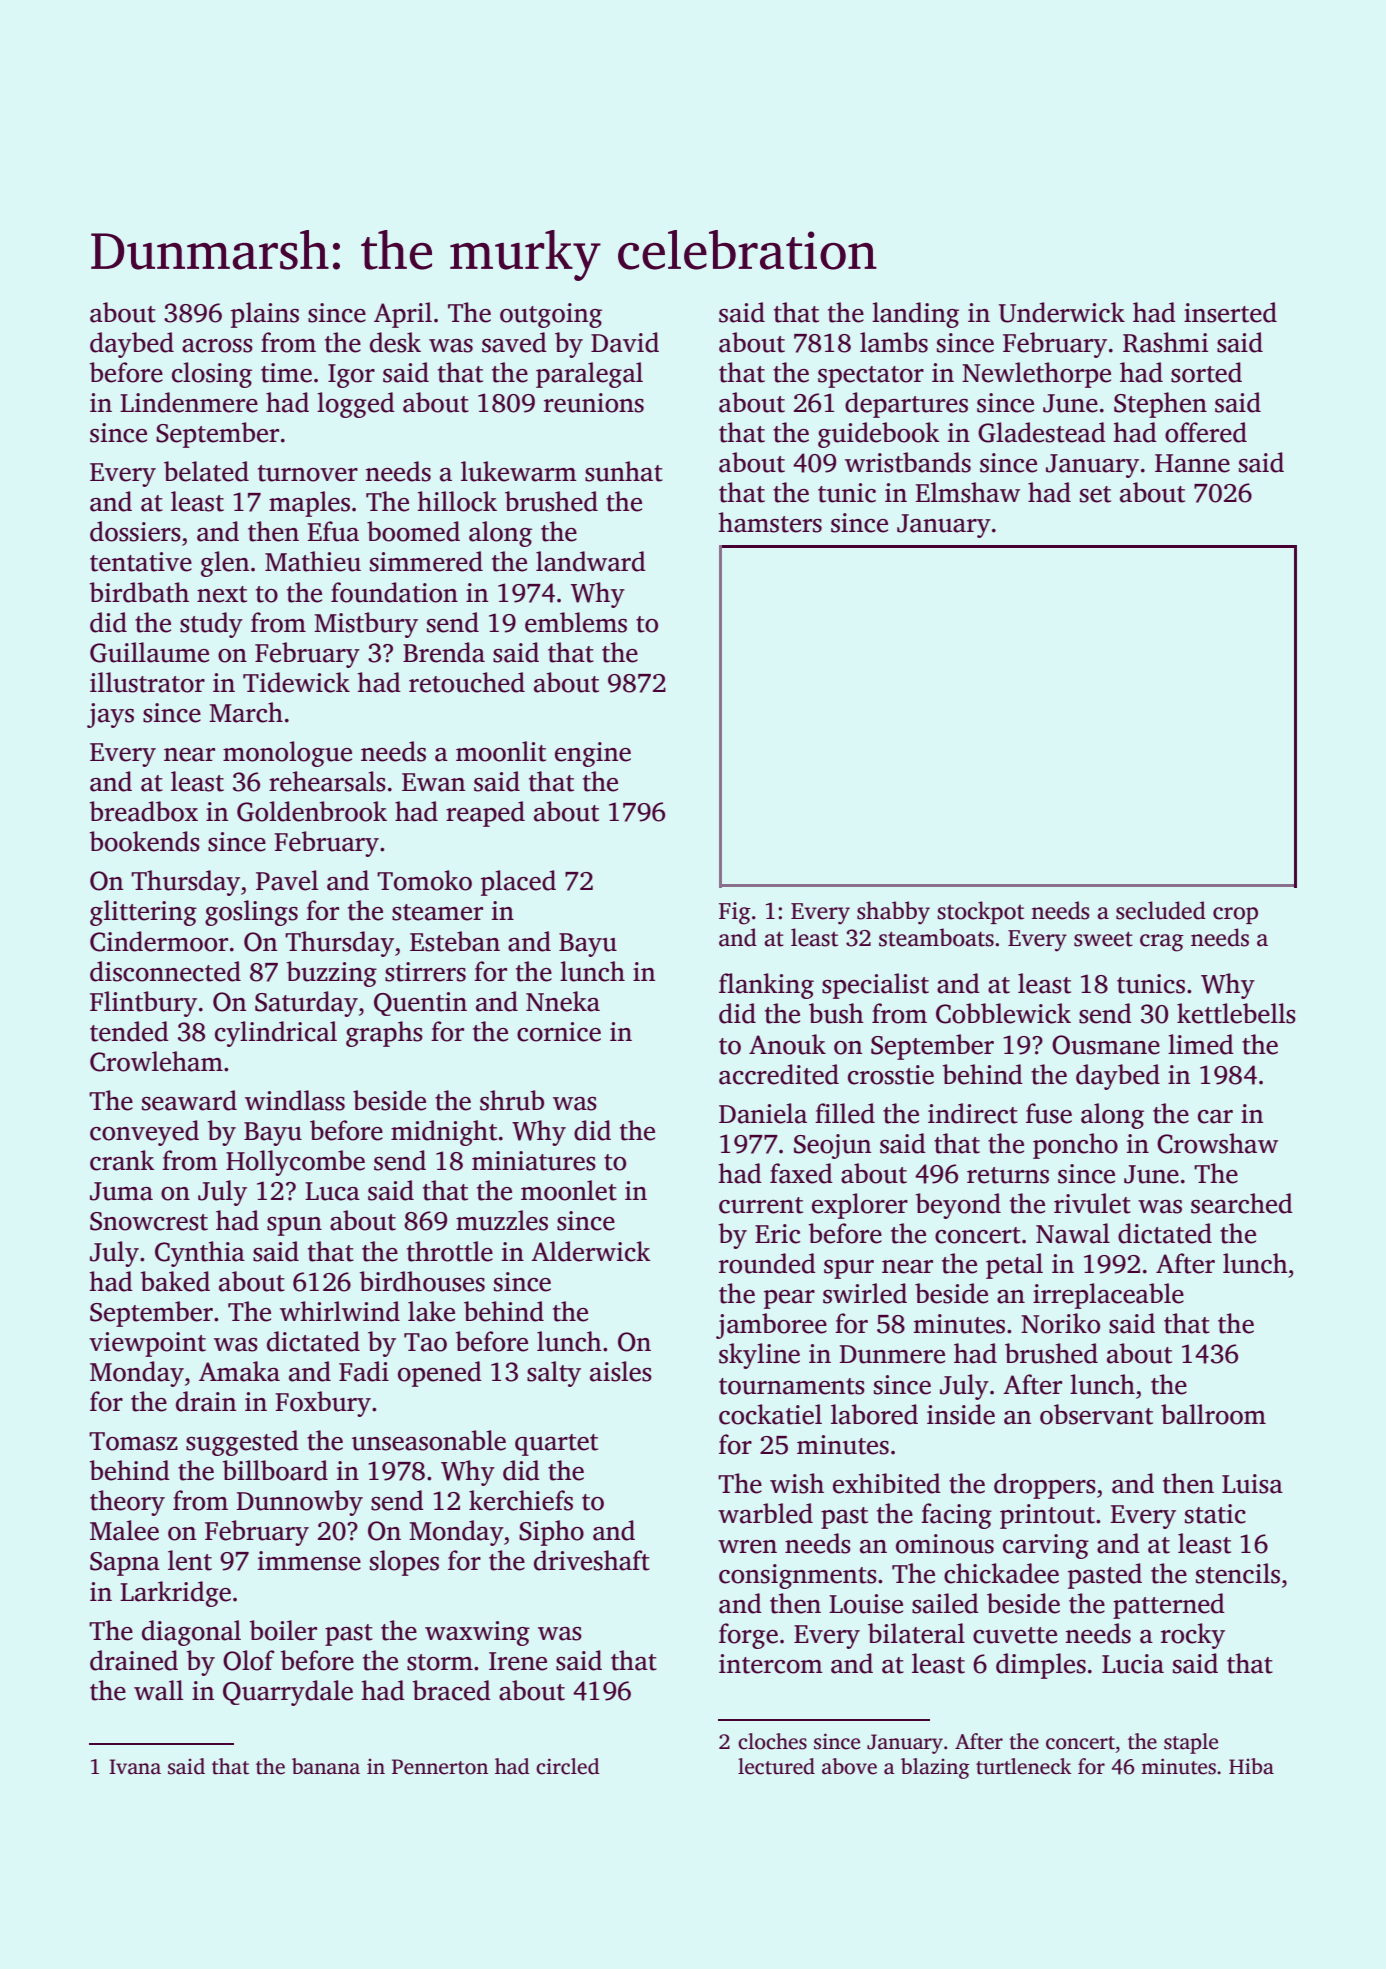 This image has height=1969, width=1386. Describe the element at coordinates (568, 1766) in the image. I see `circled` at that location.
